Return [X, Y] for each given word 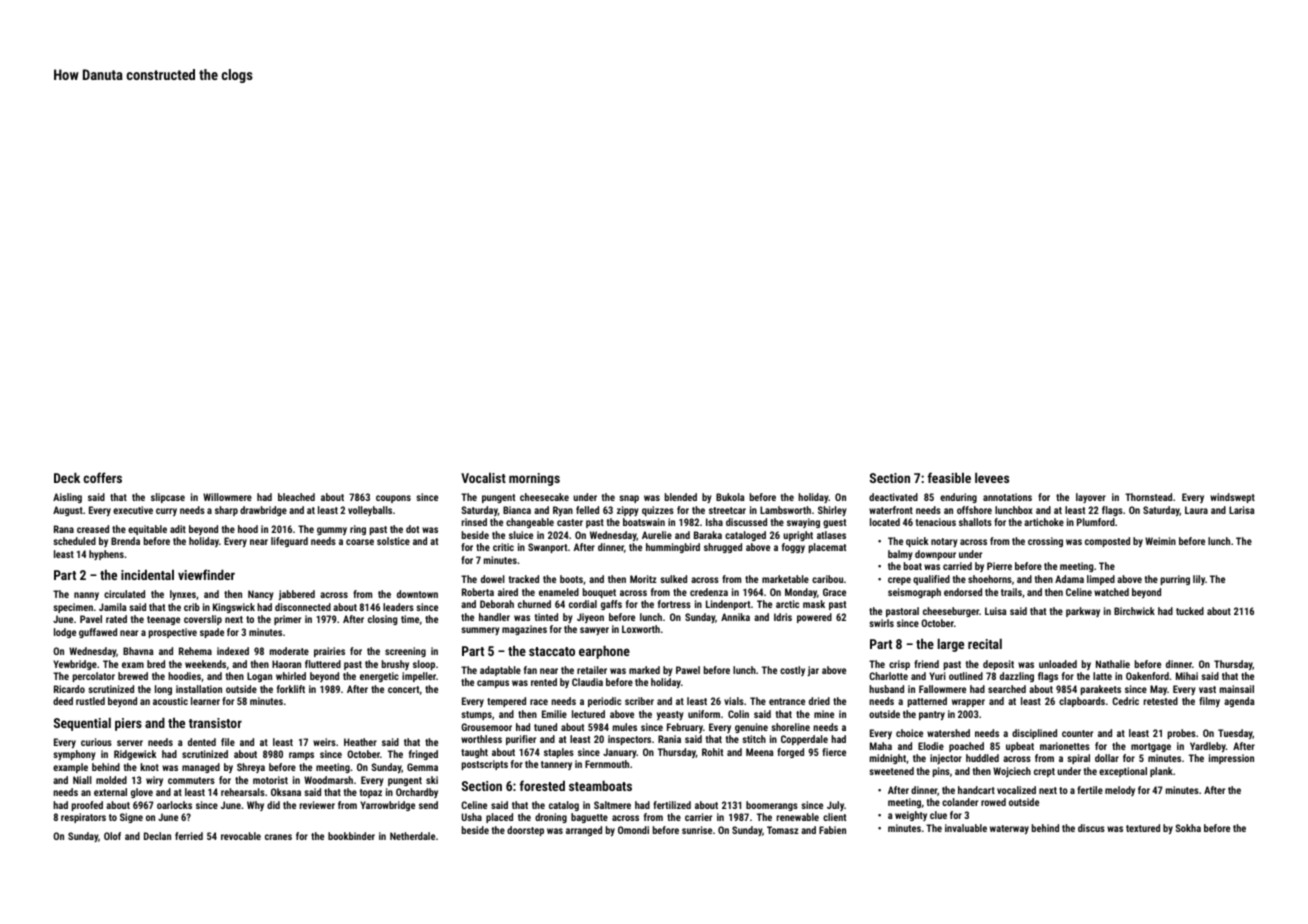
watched [1111, 592]
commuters [191, 780]
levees [992, 477]
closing [382, 620]
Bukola [730, 497]
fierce [834, 752]
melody [1120, 791]
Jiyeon [590, 618]
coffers [102, 477]
